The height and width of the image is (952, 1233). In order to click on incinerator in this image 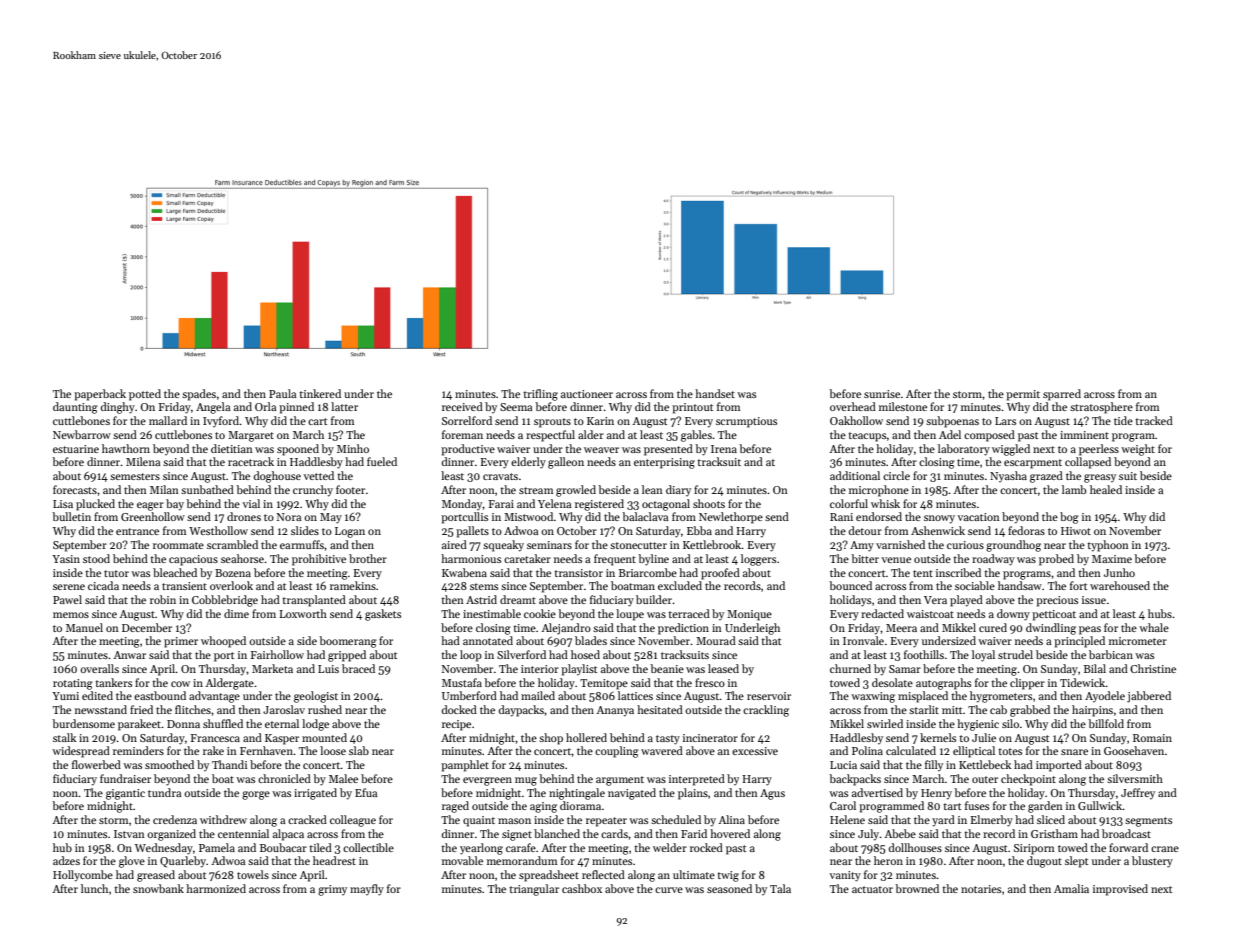, I will do `click(710, 738)`.
